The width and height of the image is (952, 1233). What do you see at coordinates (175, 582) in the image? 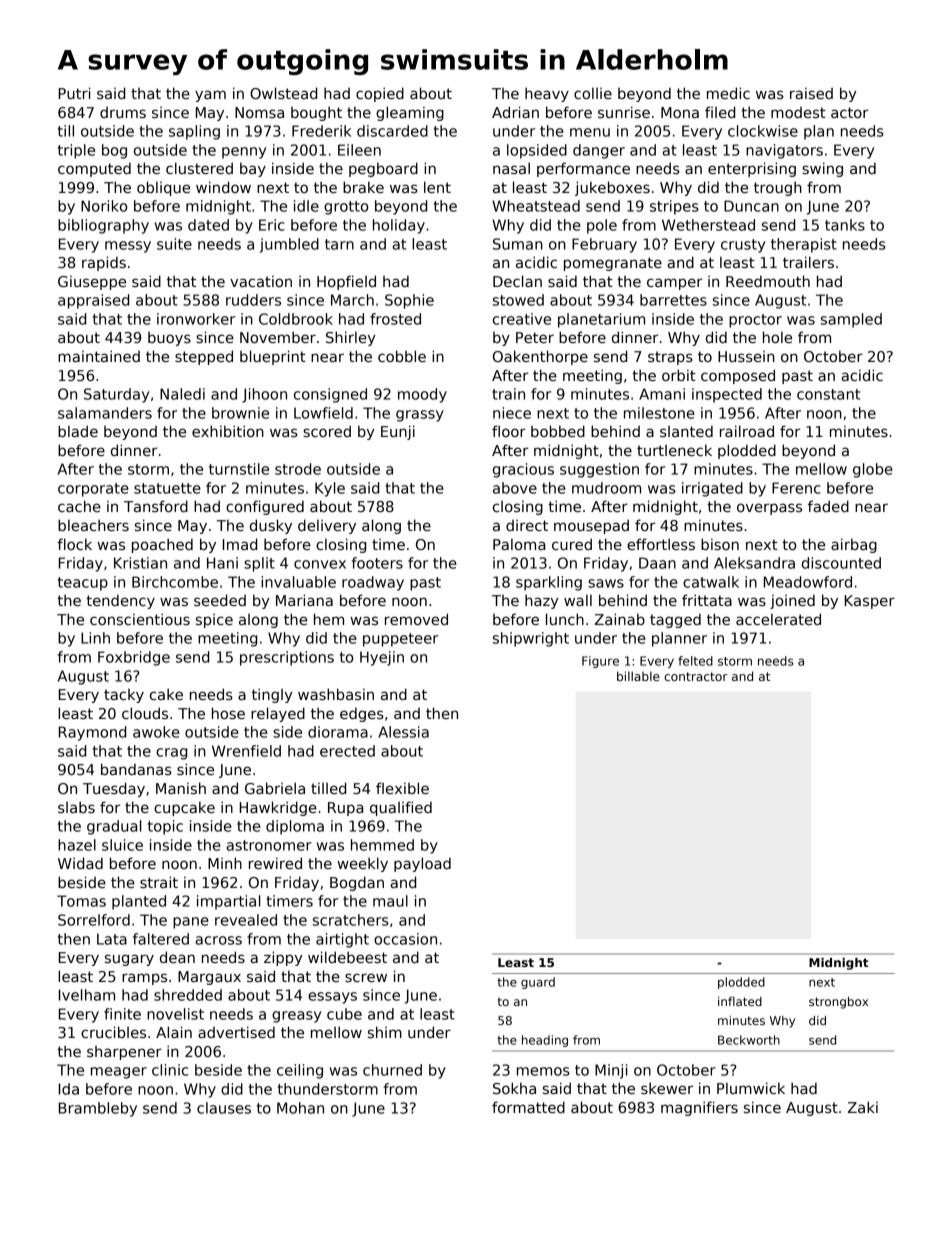
I see `Birchcombe` at bounding box center [175, 582].
